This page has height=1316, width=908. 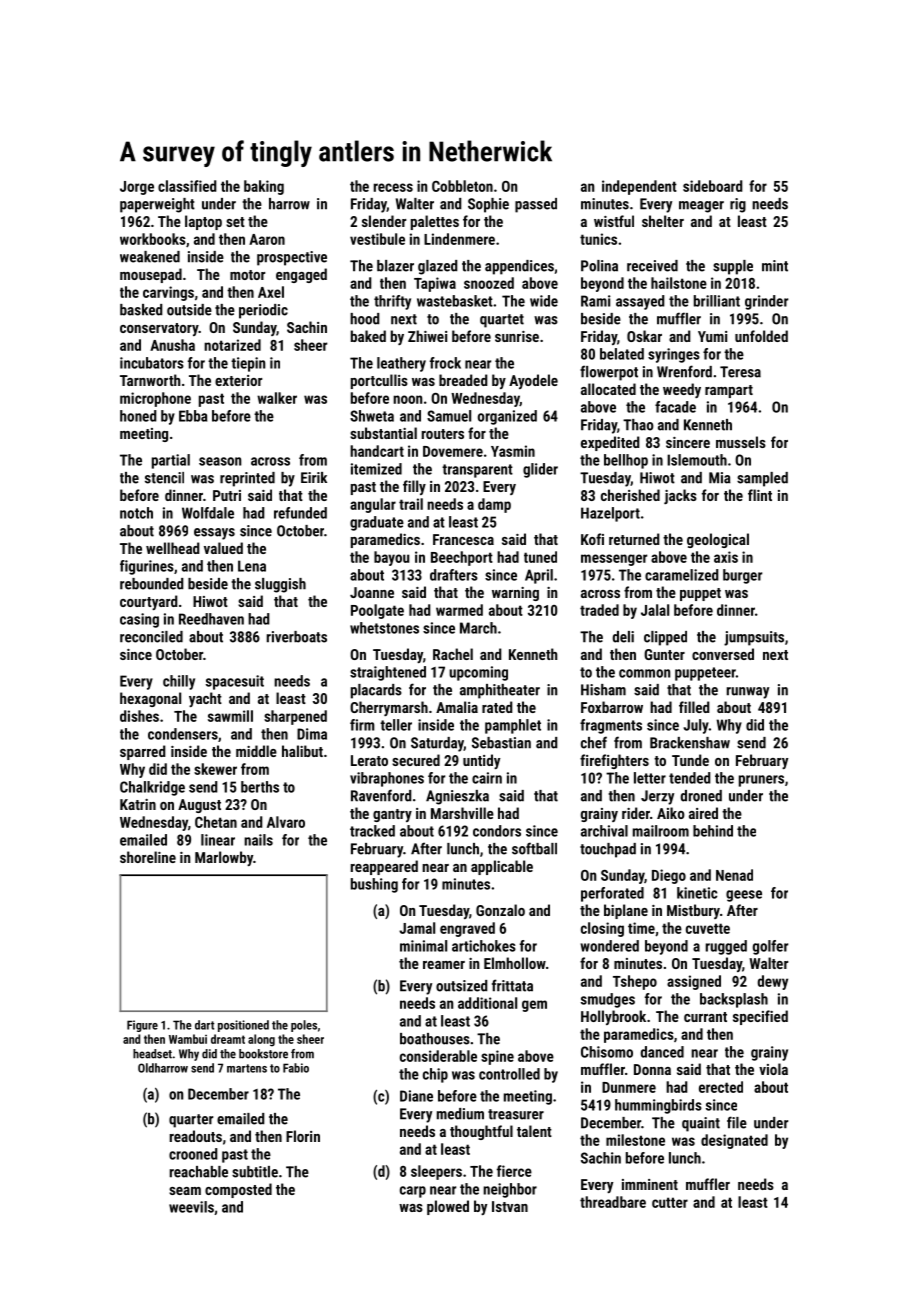 I want to click on additional, so click(x=487, y=1003).
